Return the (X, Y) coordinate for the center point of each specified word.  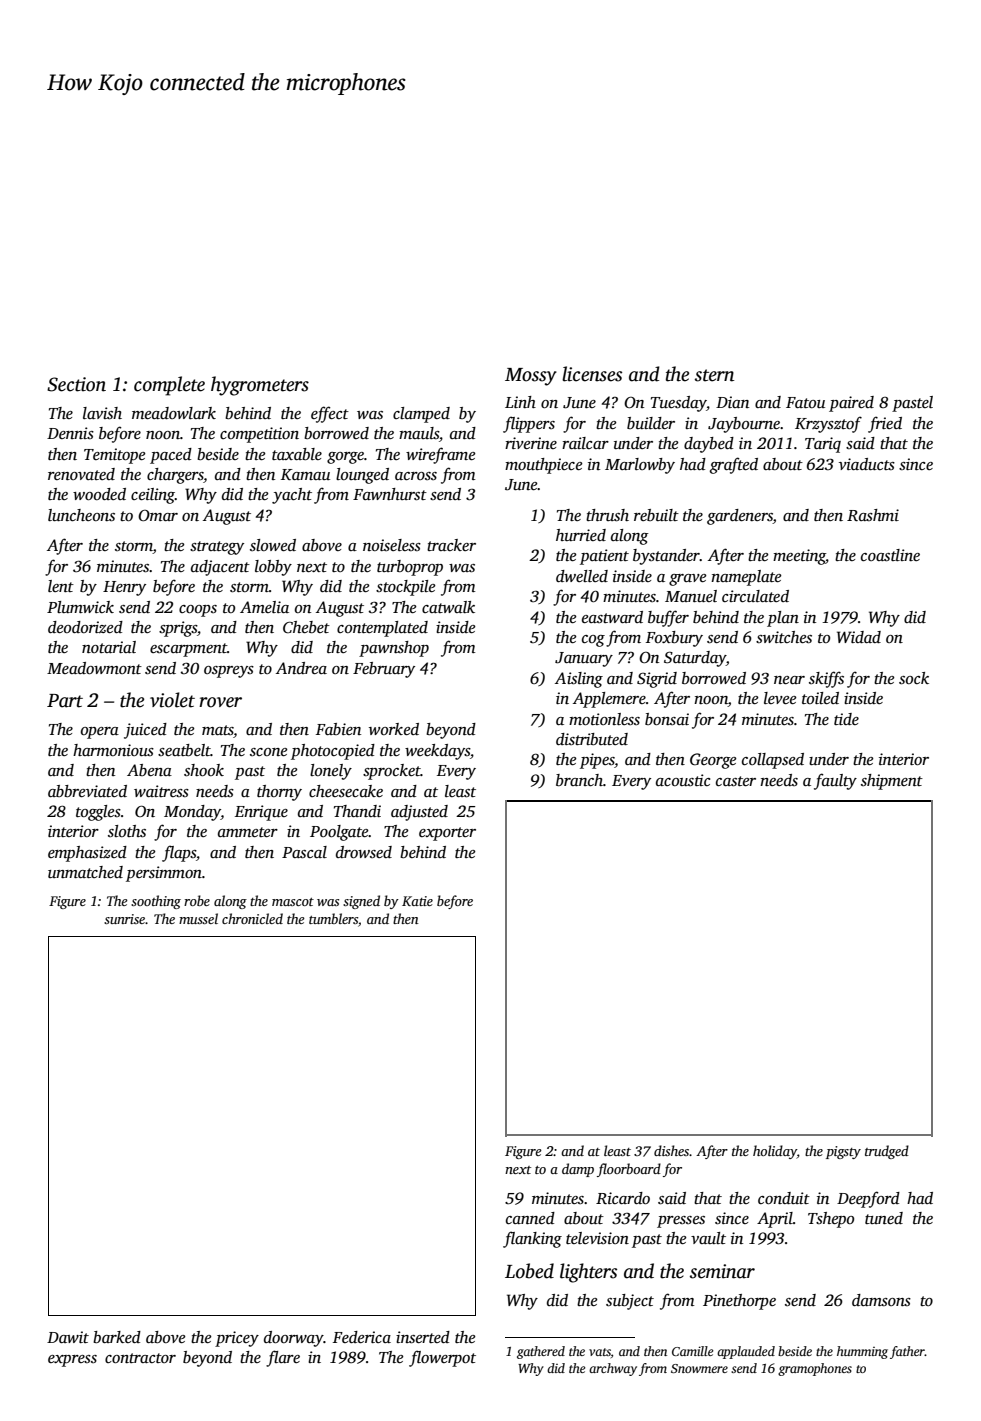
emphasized (87, 854)
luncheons (81, 515)
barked (117, 1337)
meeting (799, 557)
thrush (607, 515)
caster (736, 781)
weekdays (437, 752)
